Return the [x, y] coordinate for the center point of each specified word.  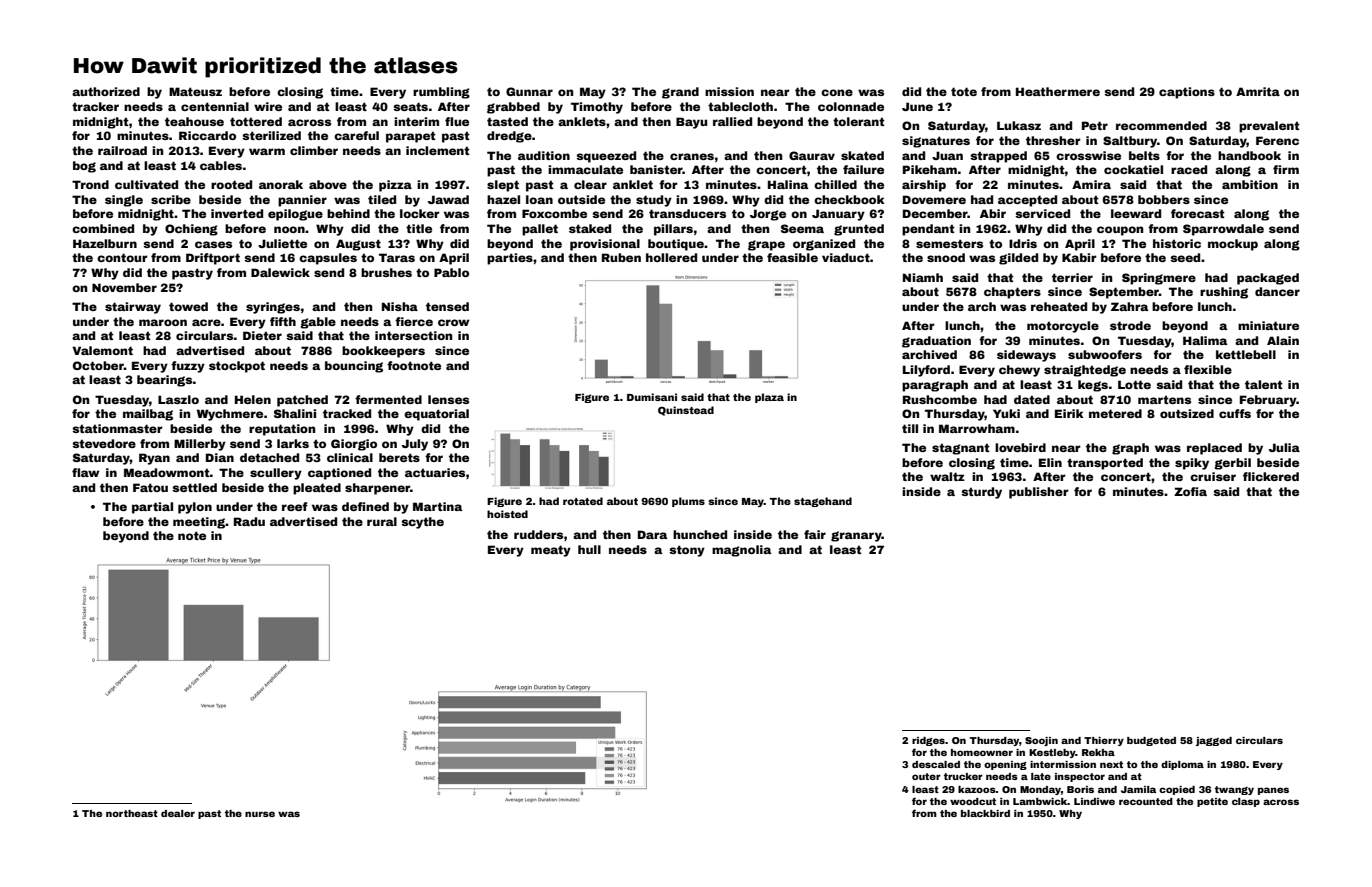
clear [590, 184]
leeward [1136, 213]
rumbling [441, 93]
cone [837, 92]
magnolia [741, 551]
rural [382, 521]
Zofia [1190, 491]
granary [856, 536]
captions [1187, 93]
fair [815, 534]
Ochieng [191, 230]
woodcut [973, 801]
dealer [178, 813]
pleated [317, 489]
